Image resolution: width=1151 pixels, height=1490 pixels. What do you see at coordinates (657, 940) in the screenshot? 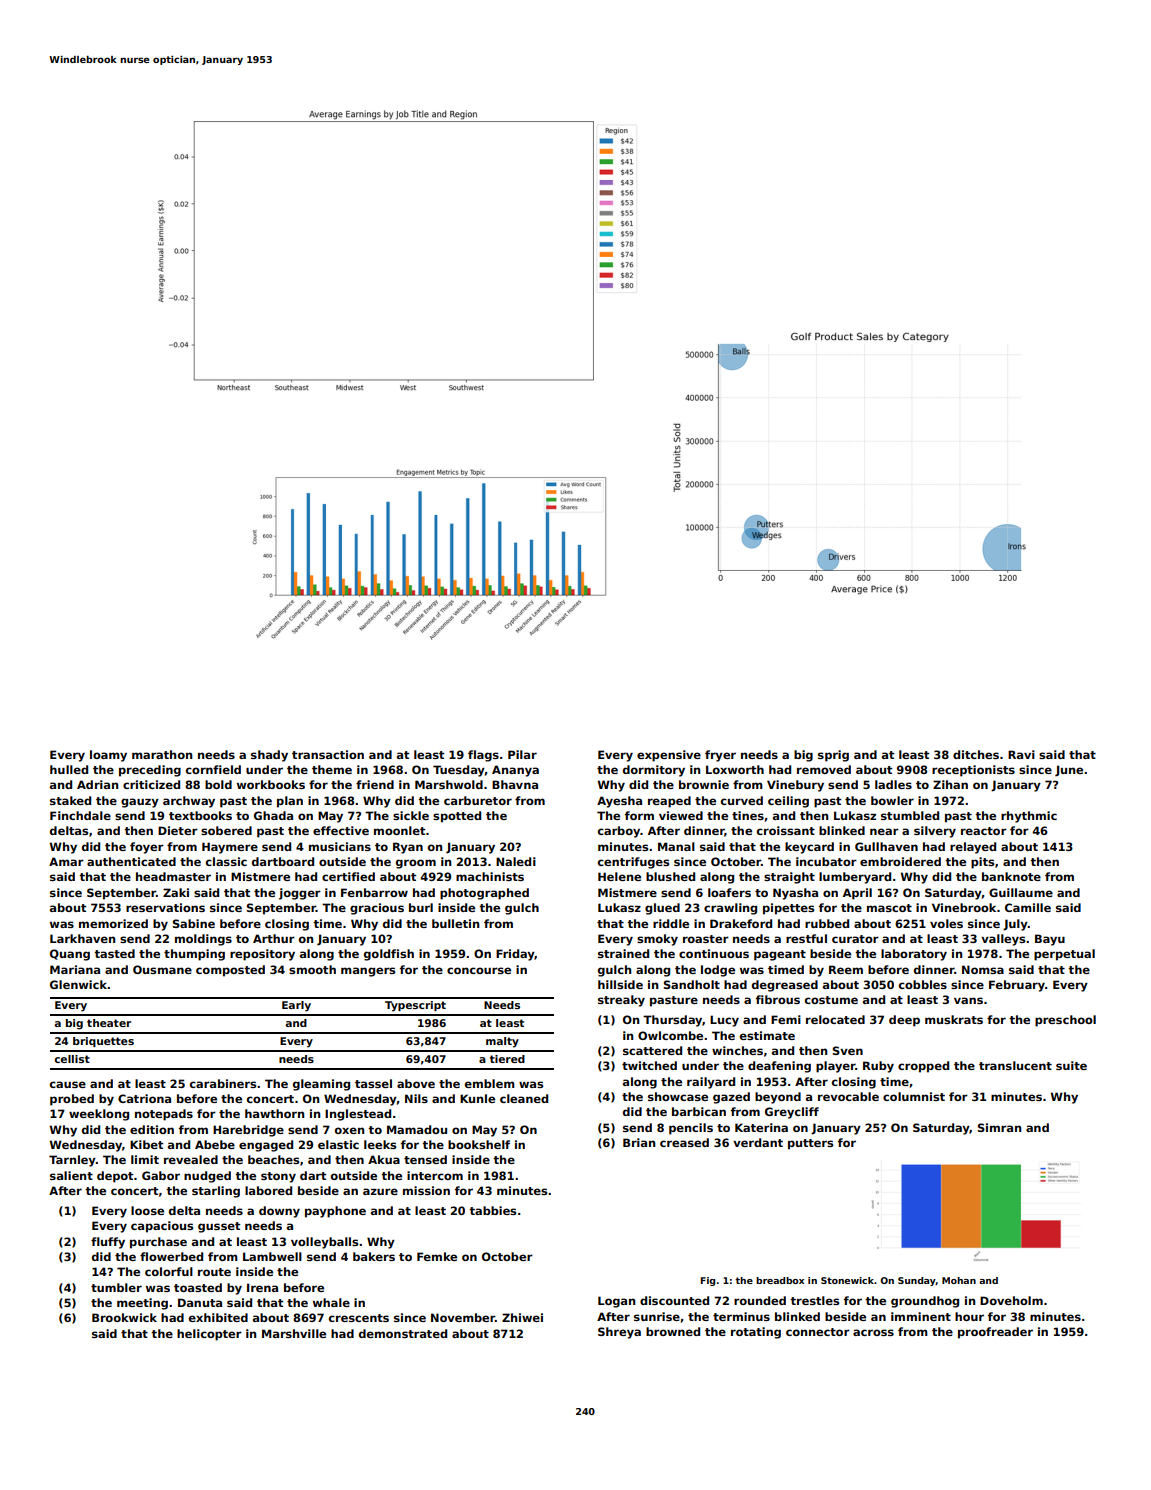
I see `smoky` at bounding box center [657, 940].
